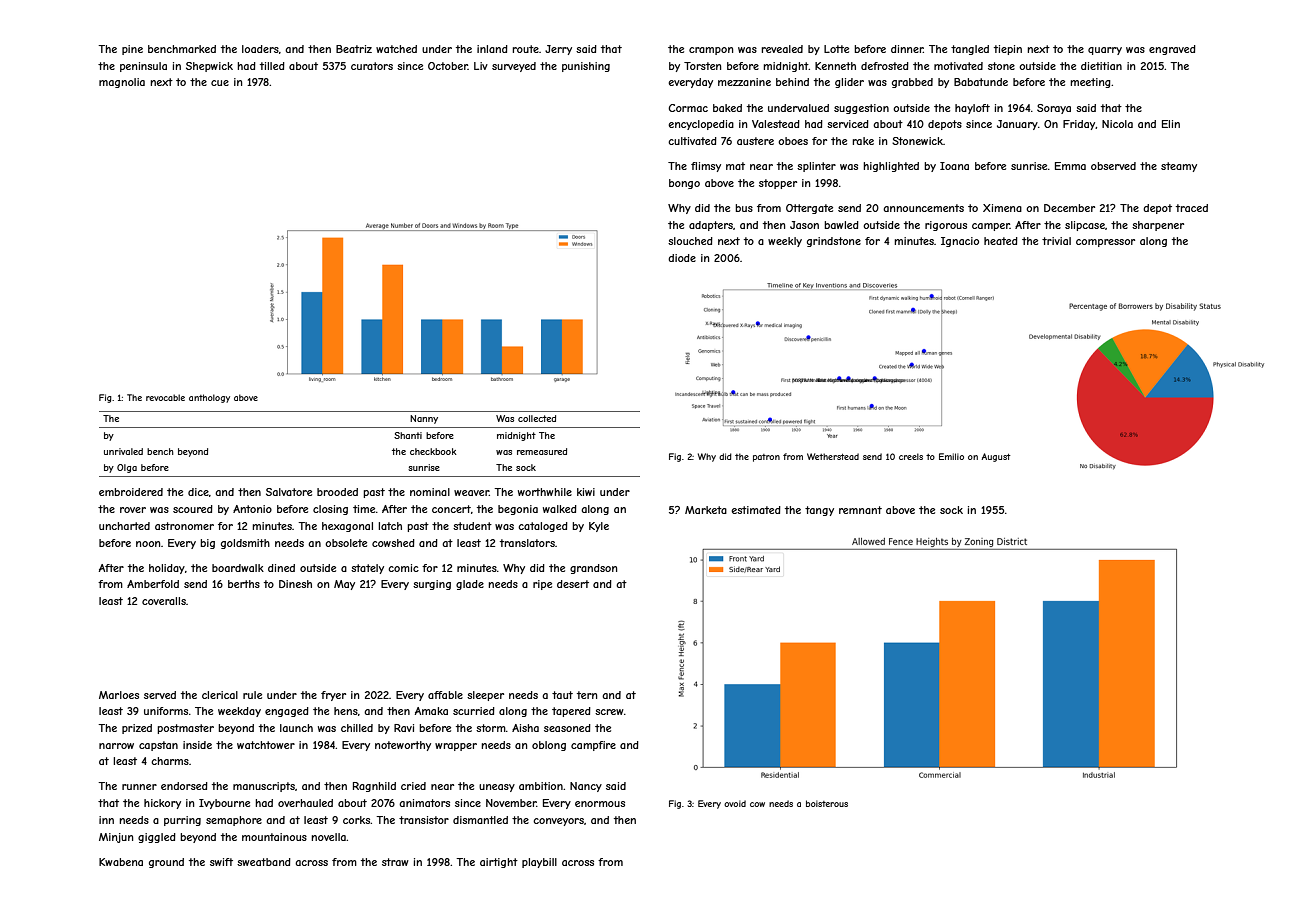  I want to click on revealed, so click(782, 49).
